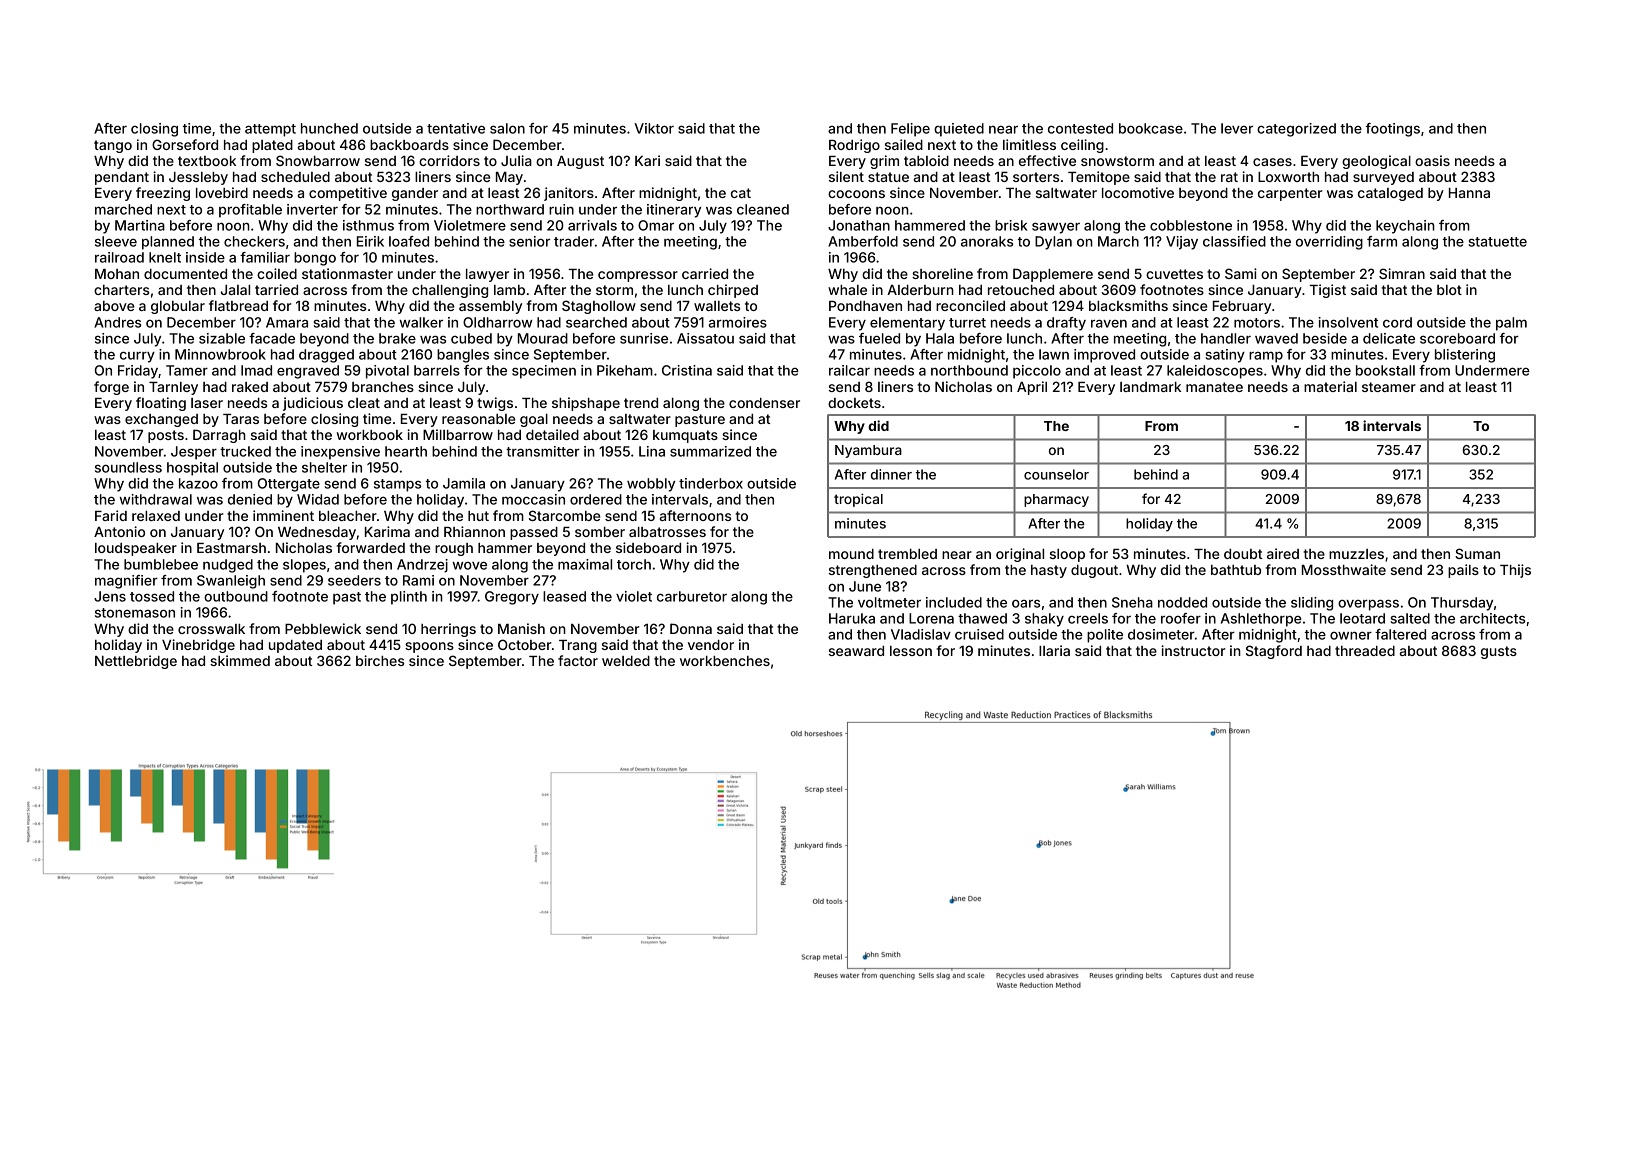 This image has width=1629, height=1152. I want to click on farm, so click(1382, 241).
